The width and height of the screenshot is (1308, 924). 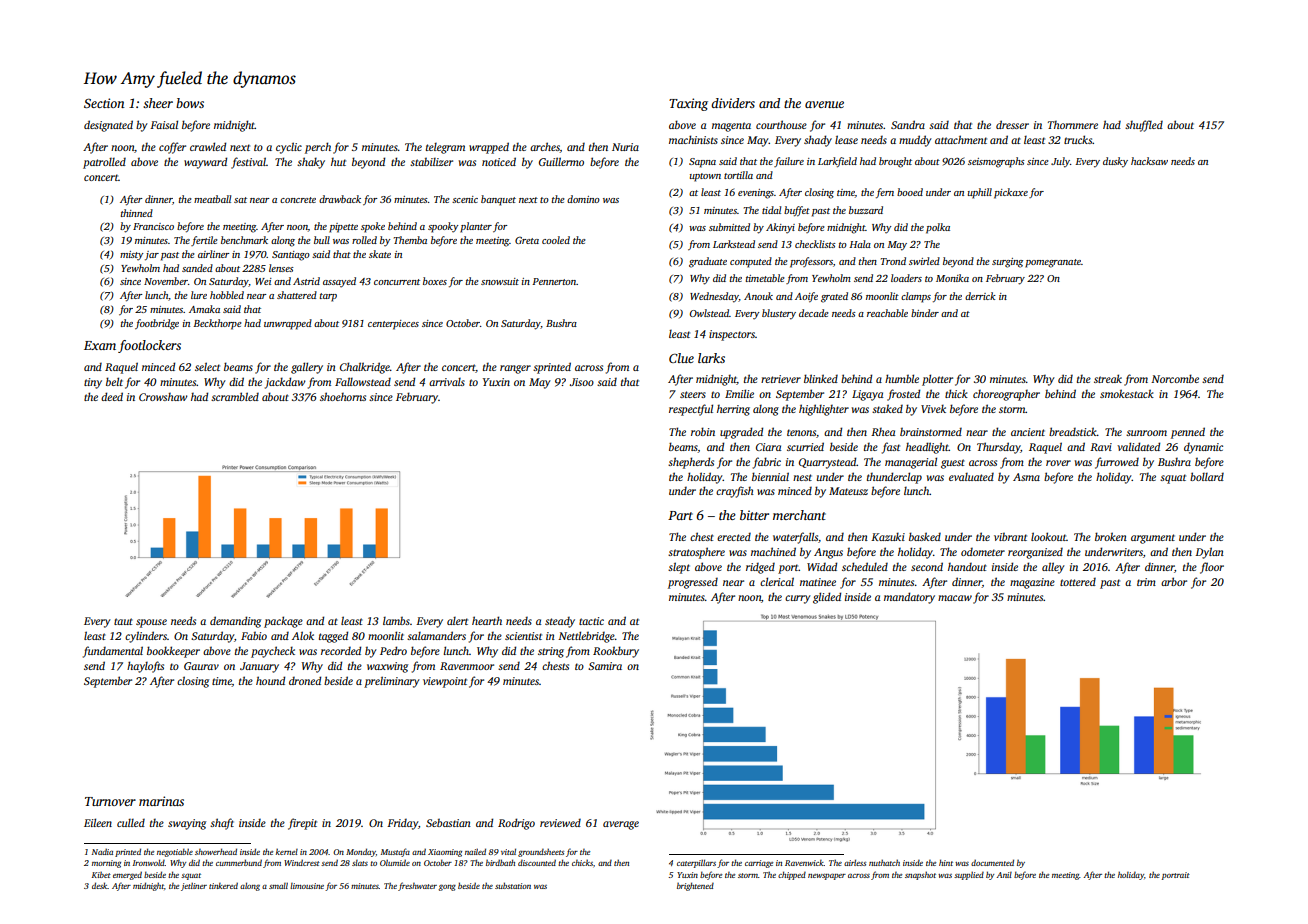 I want to click on penned, so click(x=1188, y=433).
